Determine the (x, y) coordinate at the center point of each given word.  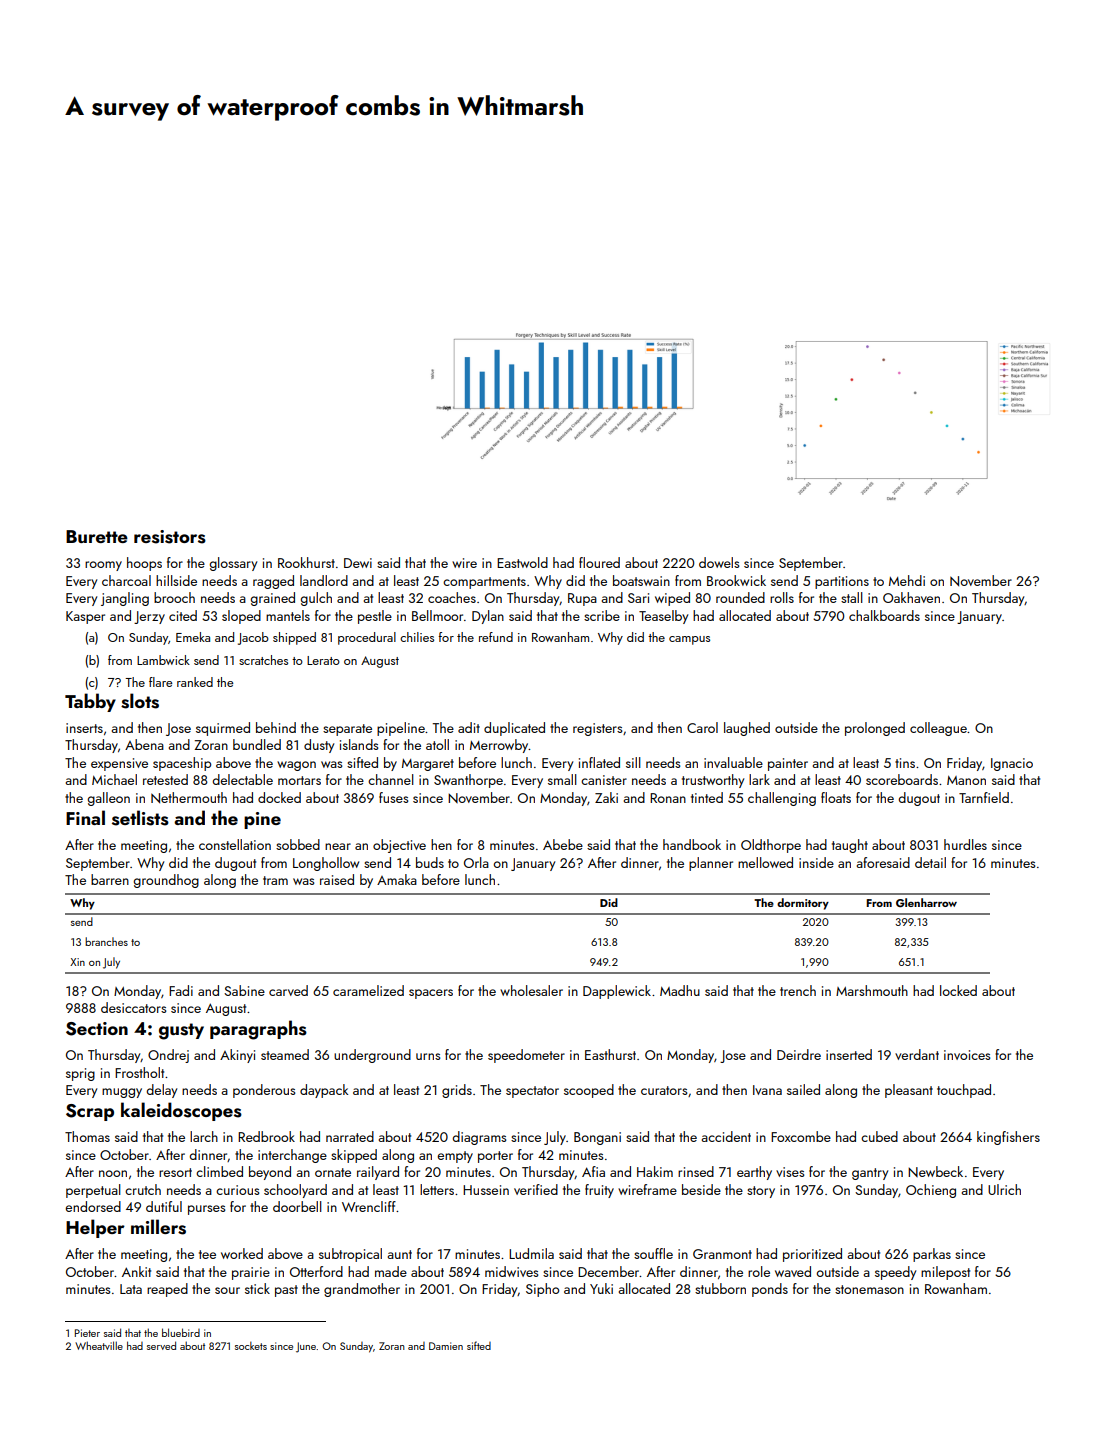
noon (113, 1173)
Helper (95, 1228)
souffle (653, 1253)
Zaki (606, 797)
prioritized (812, 1255)
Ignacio (1012, 764)
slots (140, 701)
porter (495, 1157)
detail (930, 862)
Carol (702, 727)
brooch (174, 597)
